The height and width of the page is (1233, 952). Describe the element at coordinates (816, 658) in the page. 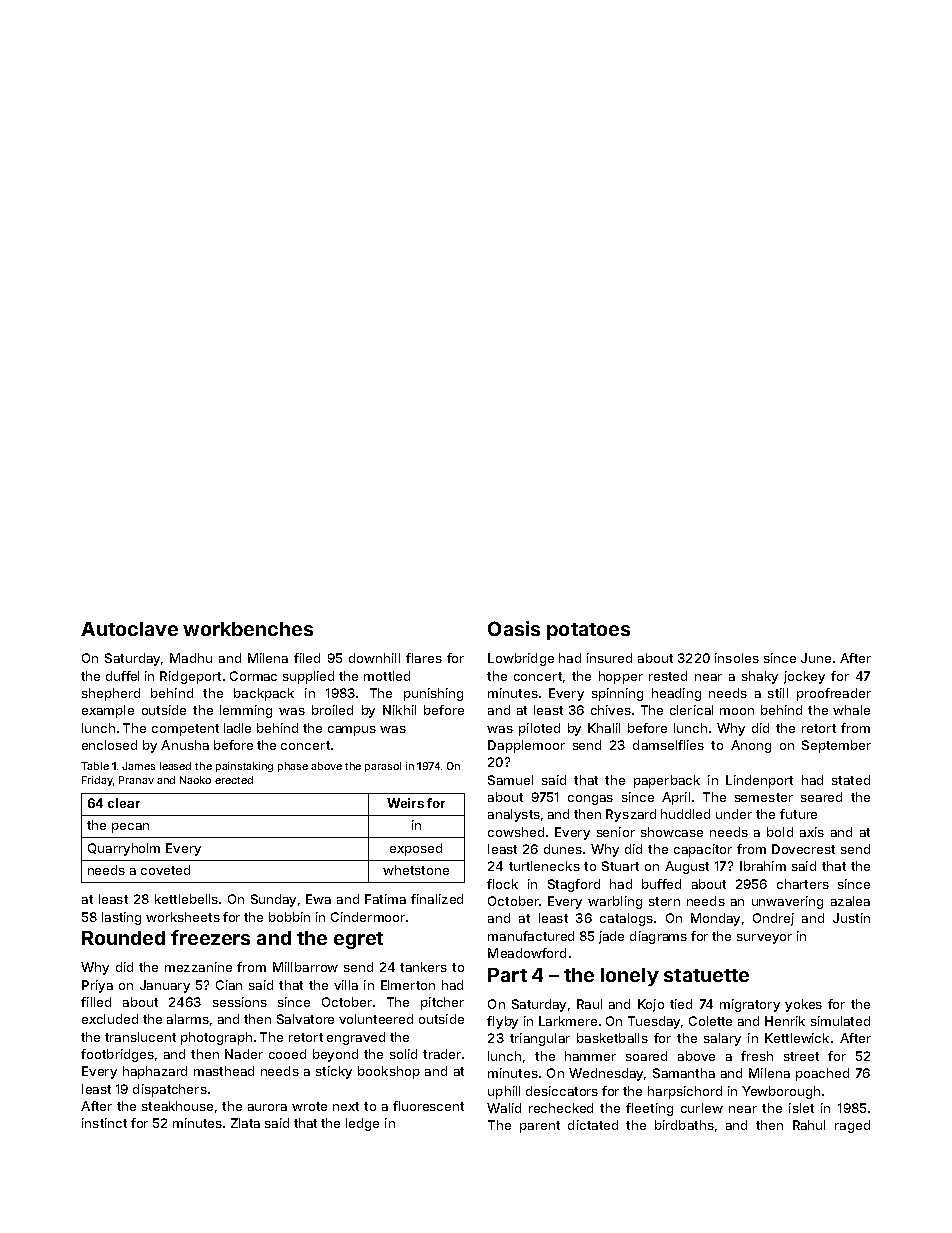

I see `June` at that location.
